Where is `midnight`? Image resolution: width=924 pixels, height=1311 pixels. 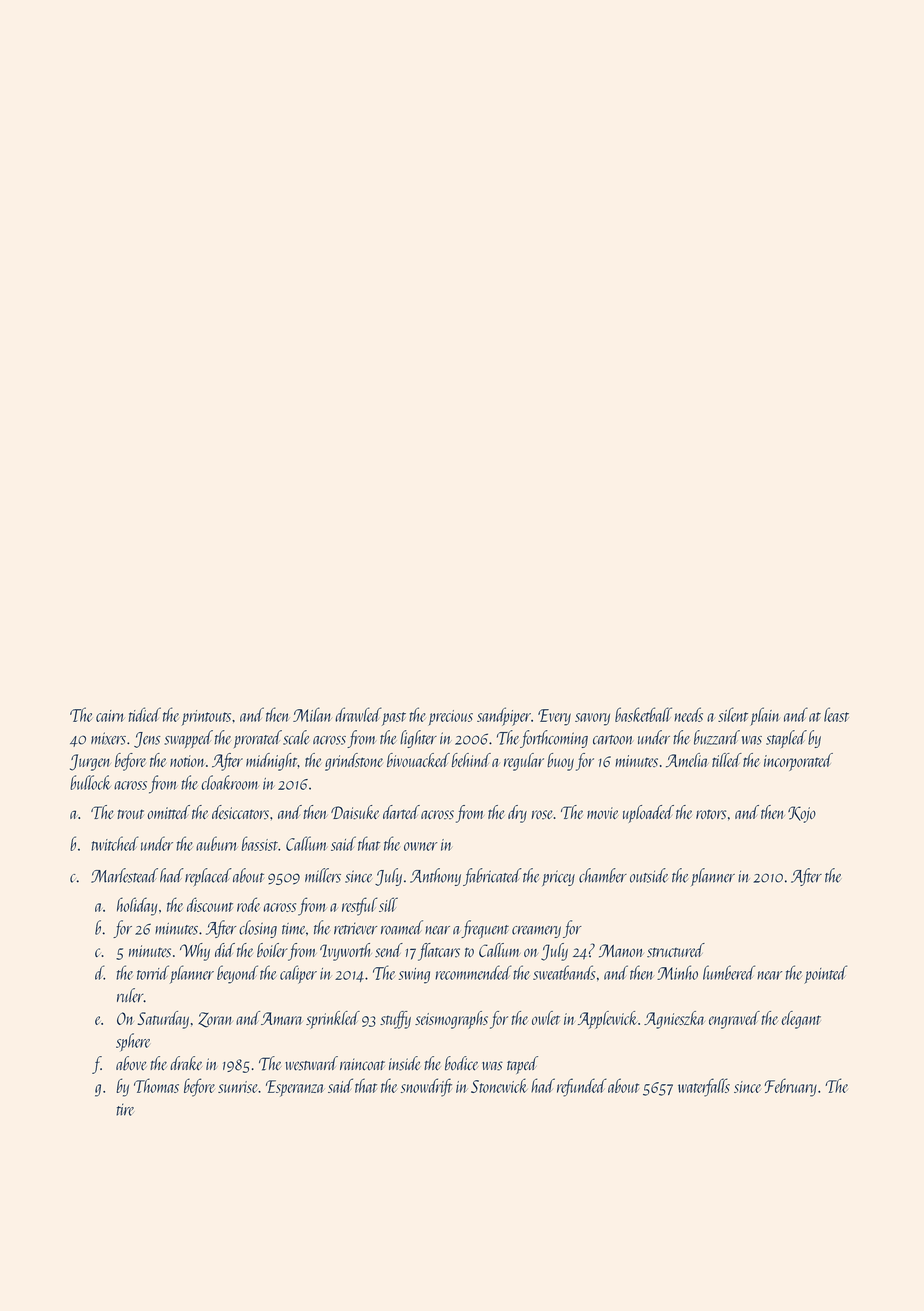 midnight is located at coordinates (272, 762).
